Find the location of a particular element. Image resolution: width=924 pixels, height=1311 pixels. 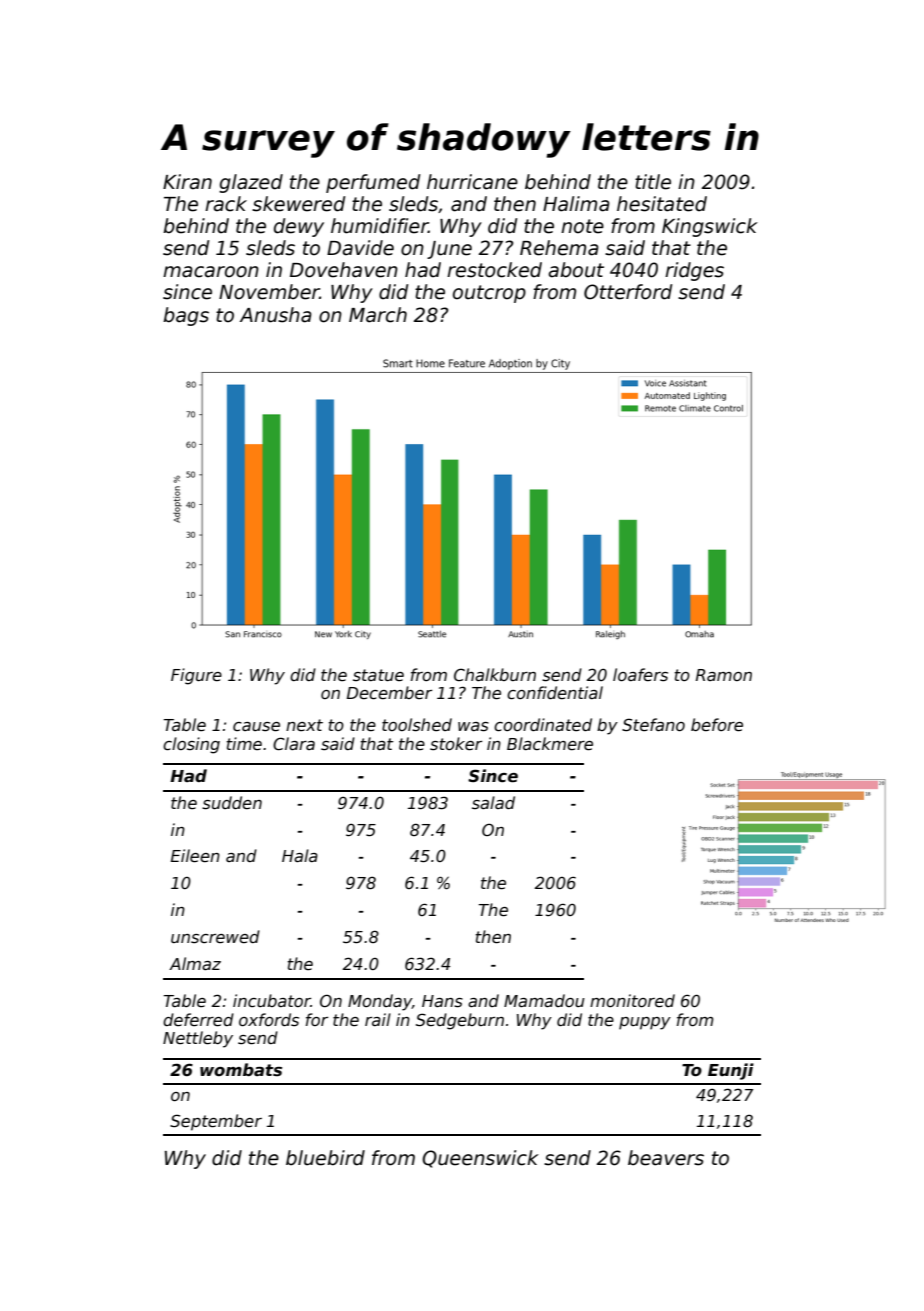

bluebird is located at coordinates (325, 1158).
